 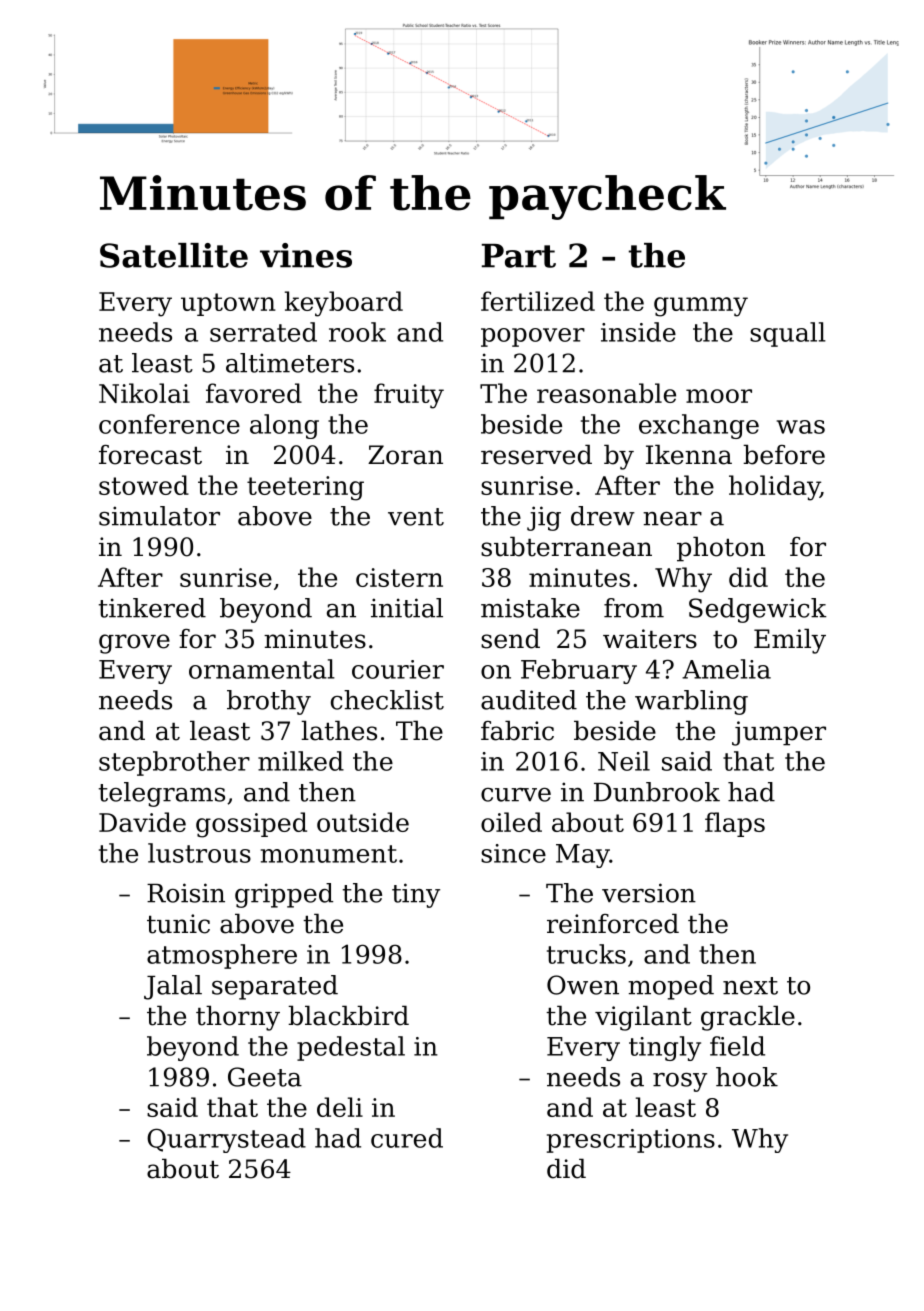 What do you see at coordinates (649, 893) in the page?
I see `version` at bounding box center [649, 893].
